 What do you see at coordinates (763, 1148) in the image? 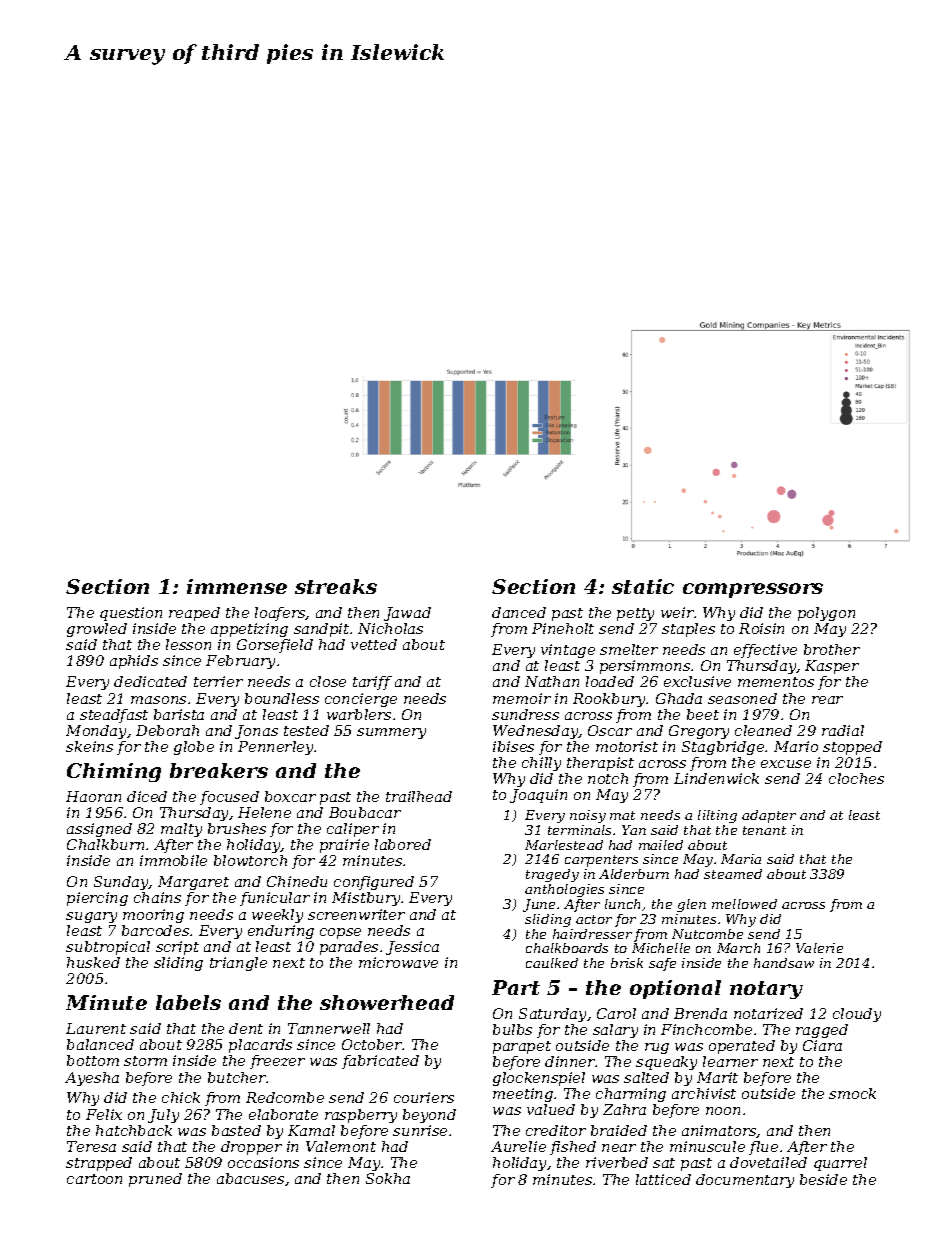
I see `flue` at bounding box center [763, 1148].
